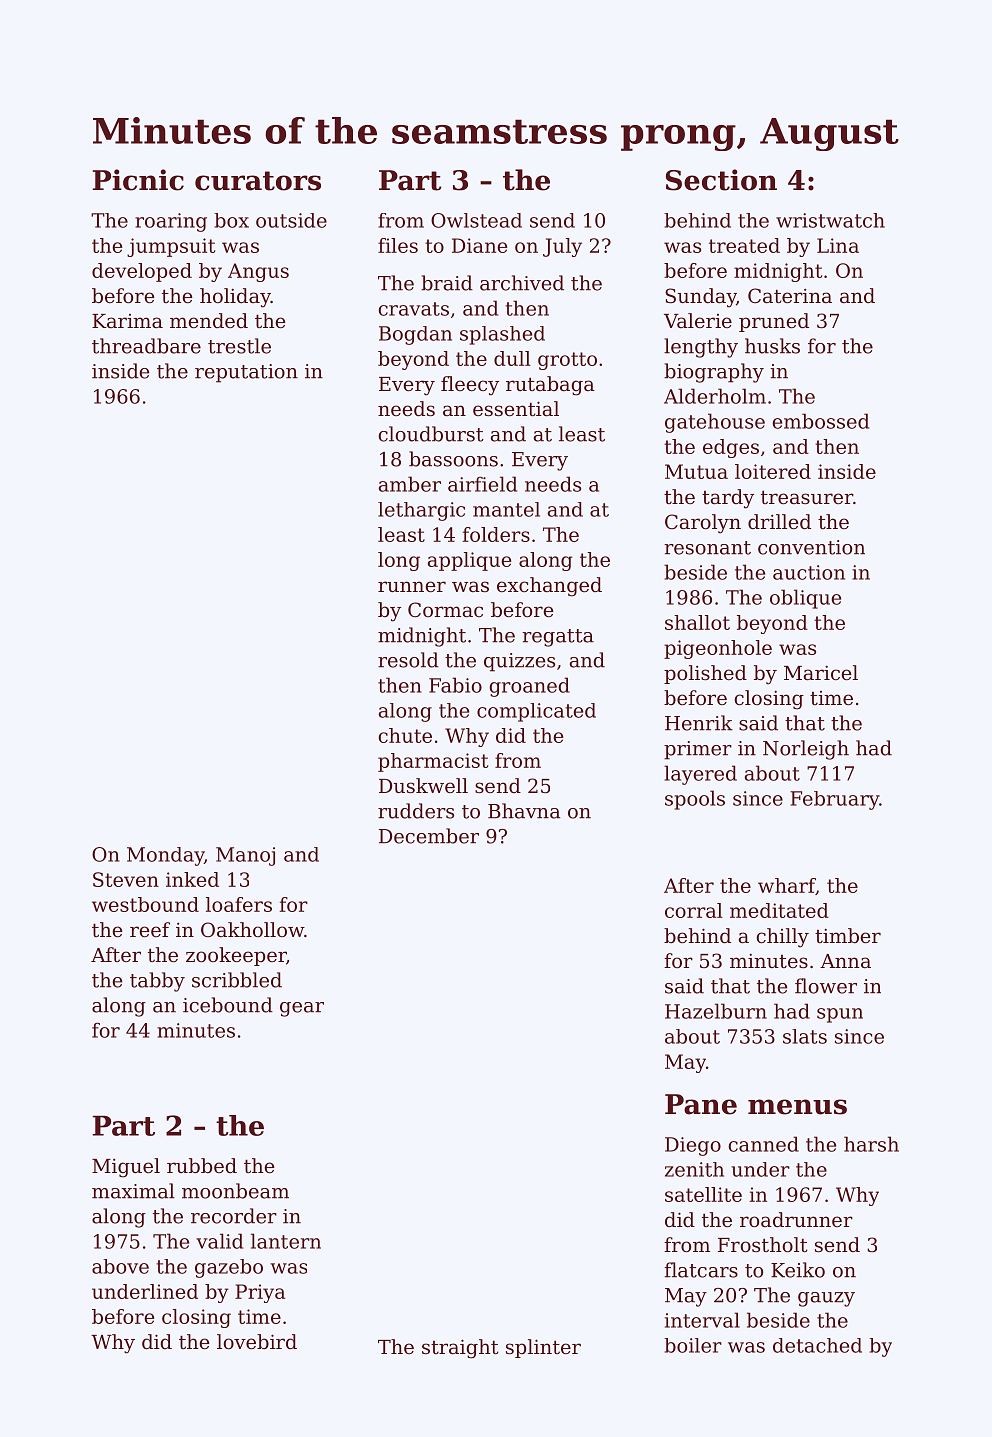 This screenshot has height=1437, width=992. Describe the element at coordinates (429, 836) in the screenshot. I see `December` at that location.
